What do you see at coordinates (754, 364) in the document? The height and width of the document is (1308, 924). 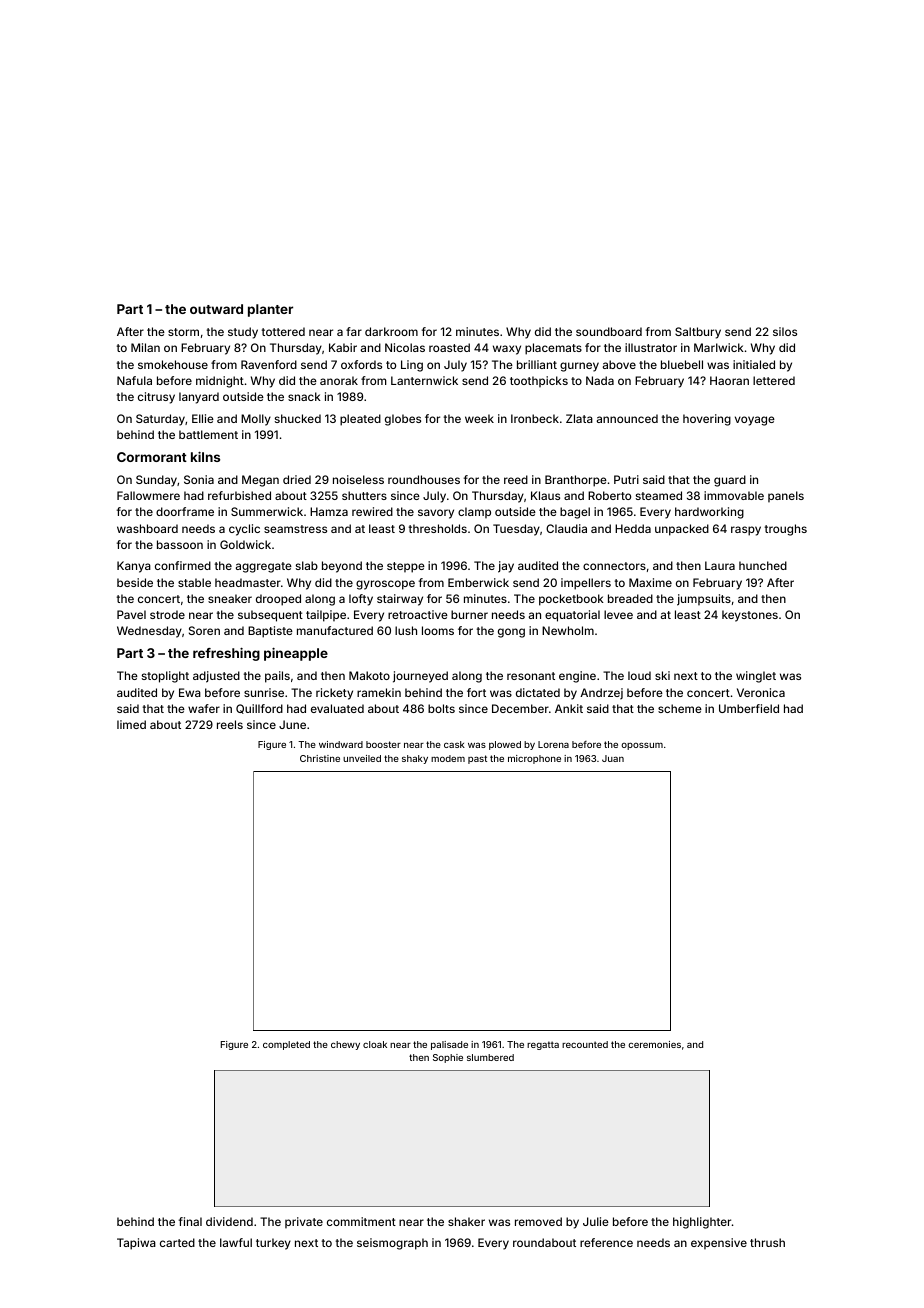 I see `initialed` at bounding box center [754, 364].
